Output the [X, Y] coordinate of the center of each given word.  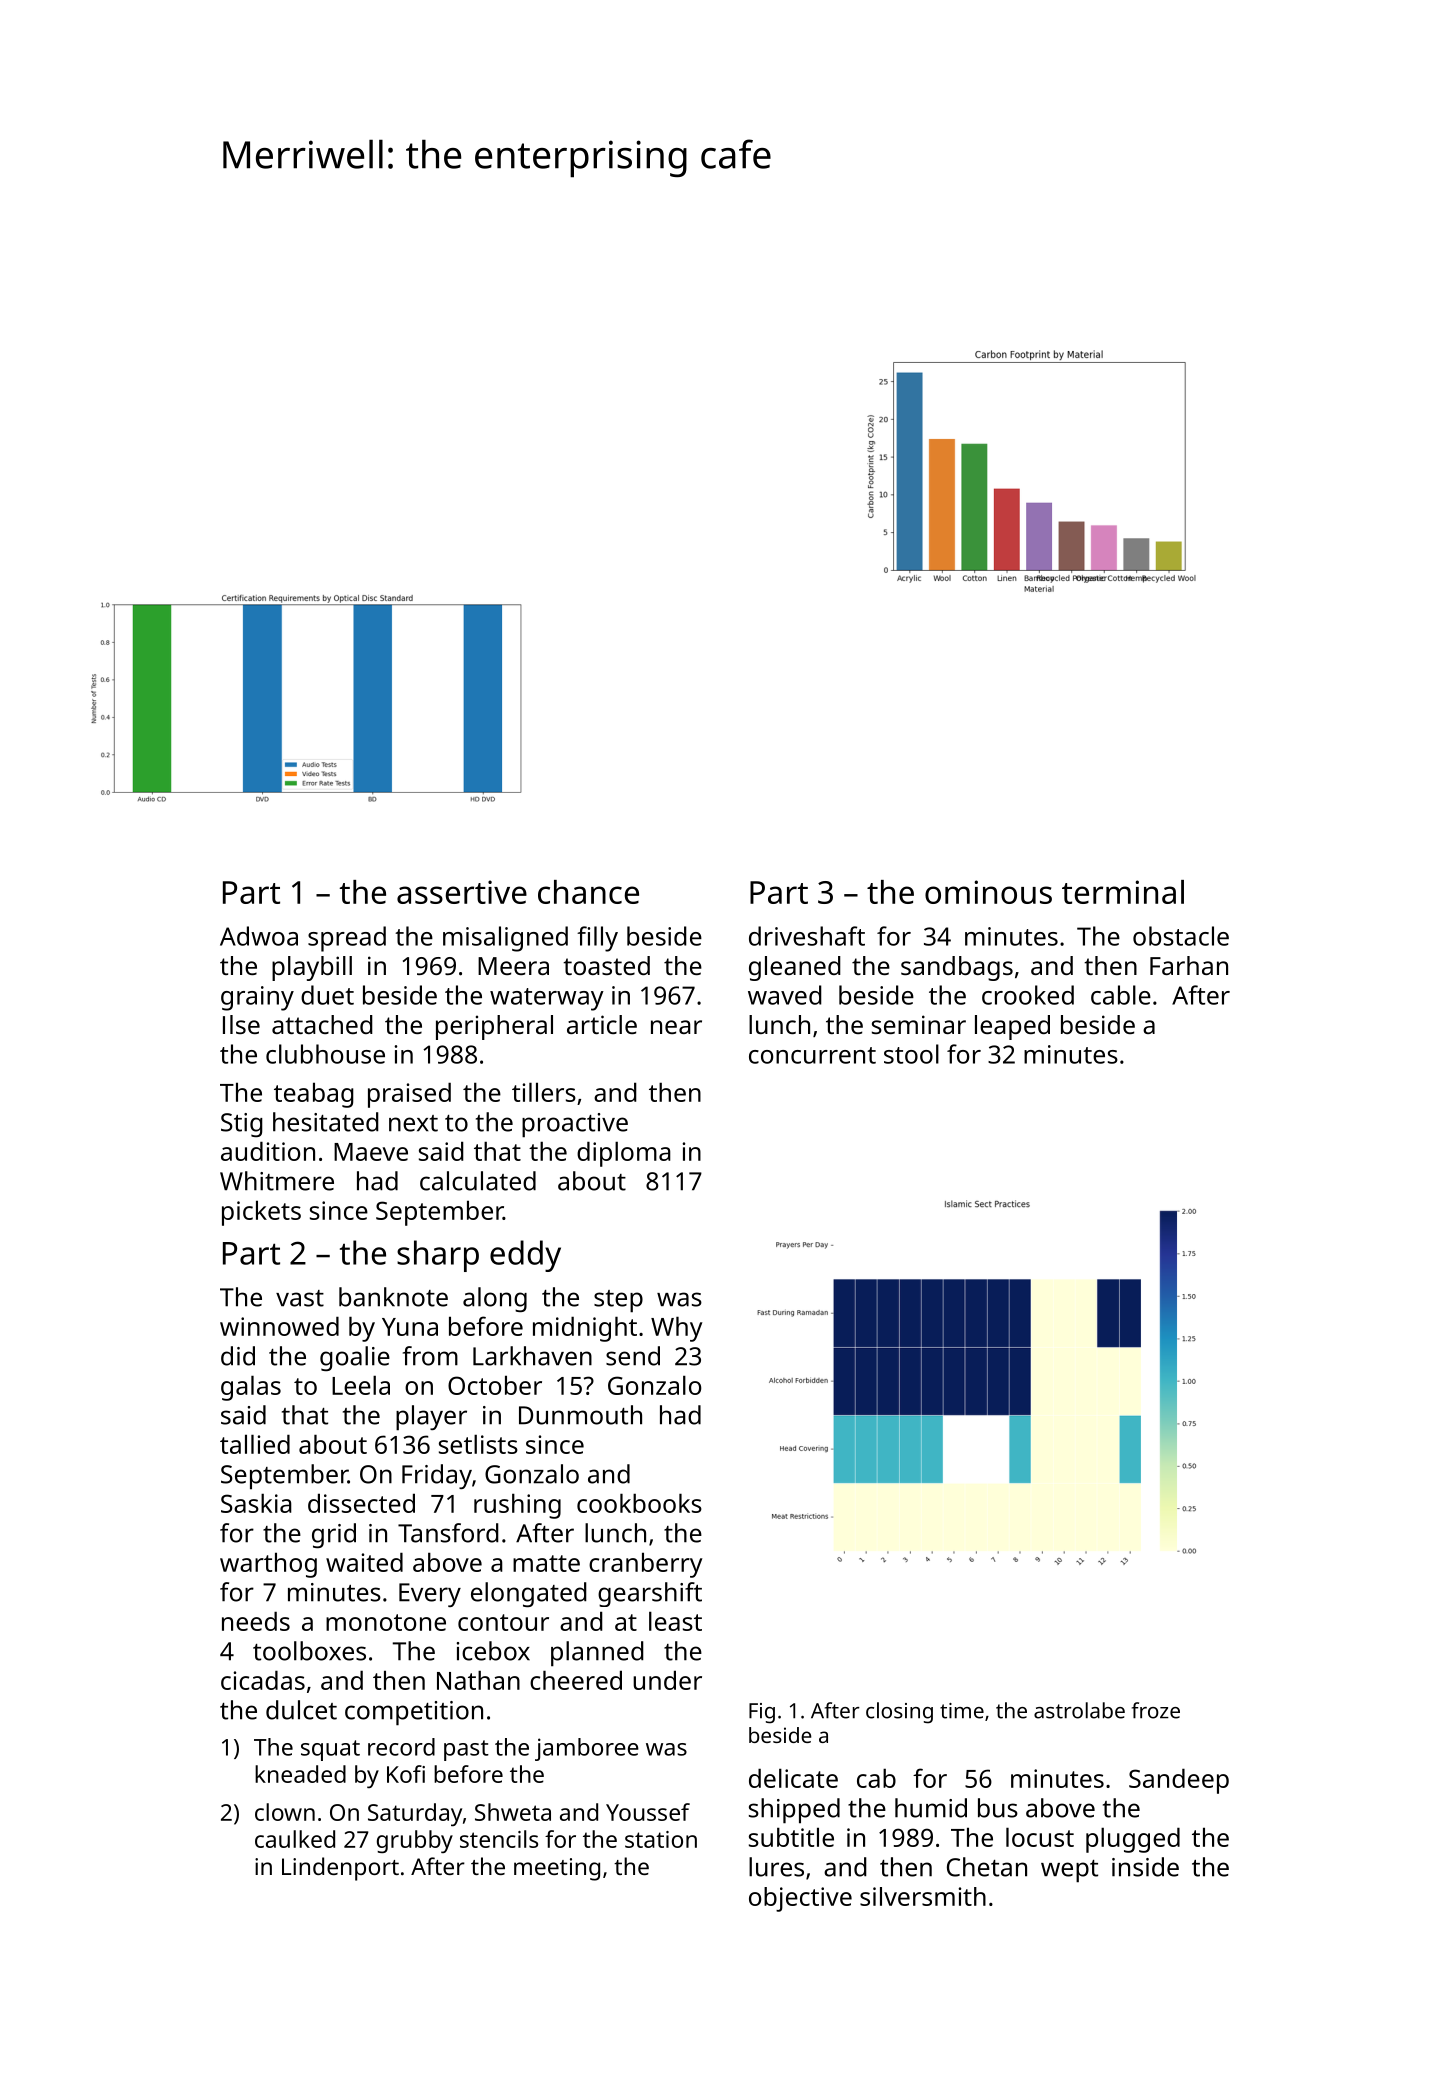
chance [588, 892]
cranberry [645, 1565]
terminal [1123, 892]
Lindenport [340, 1869]
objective [800, 1899]
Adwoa [259, 936]
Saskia [256, 1503]
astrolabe [1079, 1710]
